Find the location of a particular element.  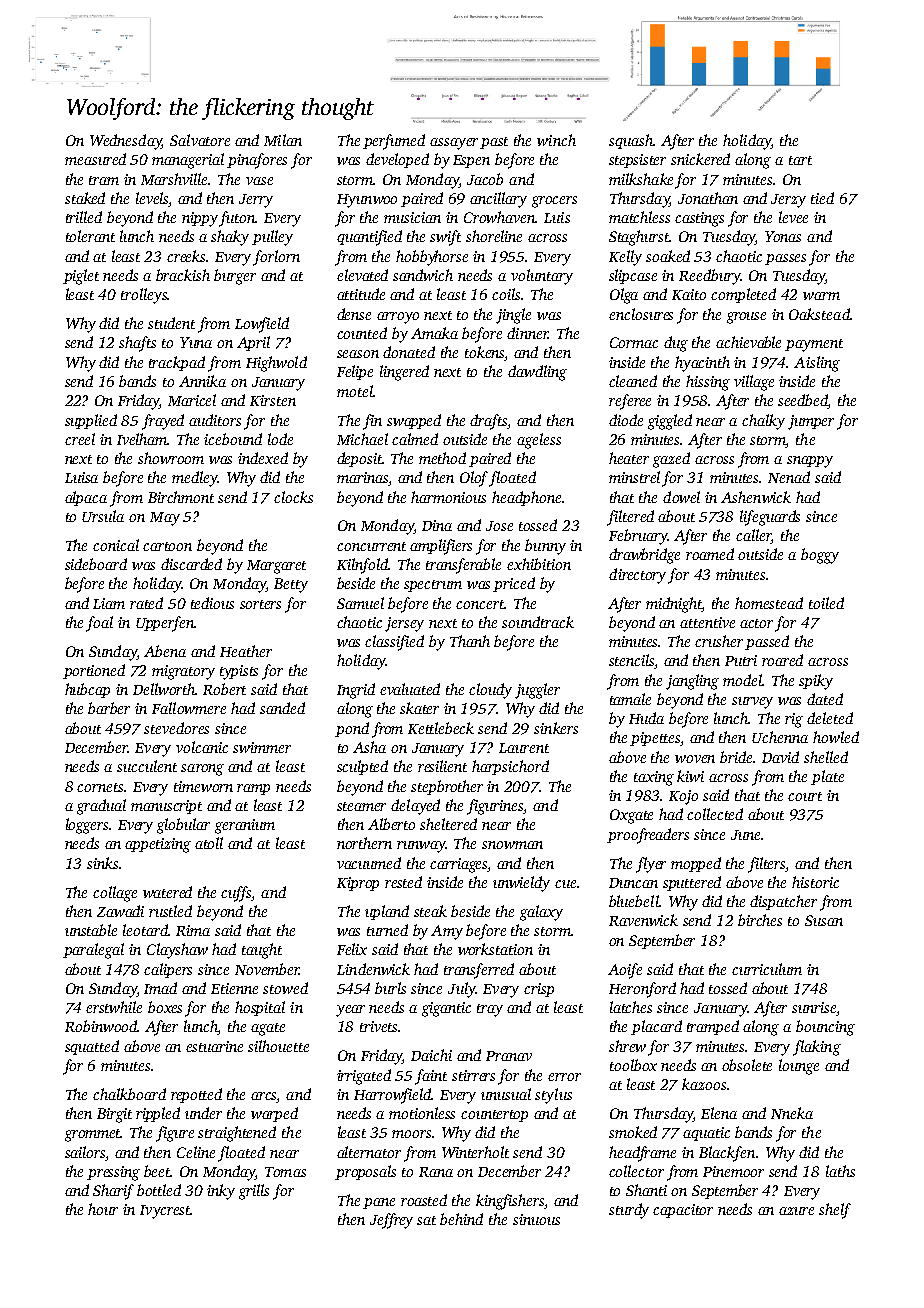

sinuous is located at coordinates (536, 1219).
